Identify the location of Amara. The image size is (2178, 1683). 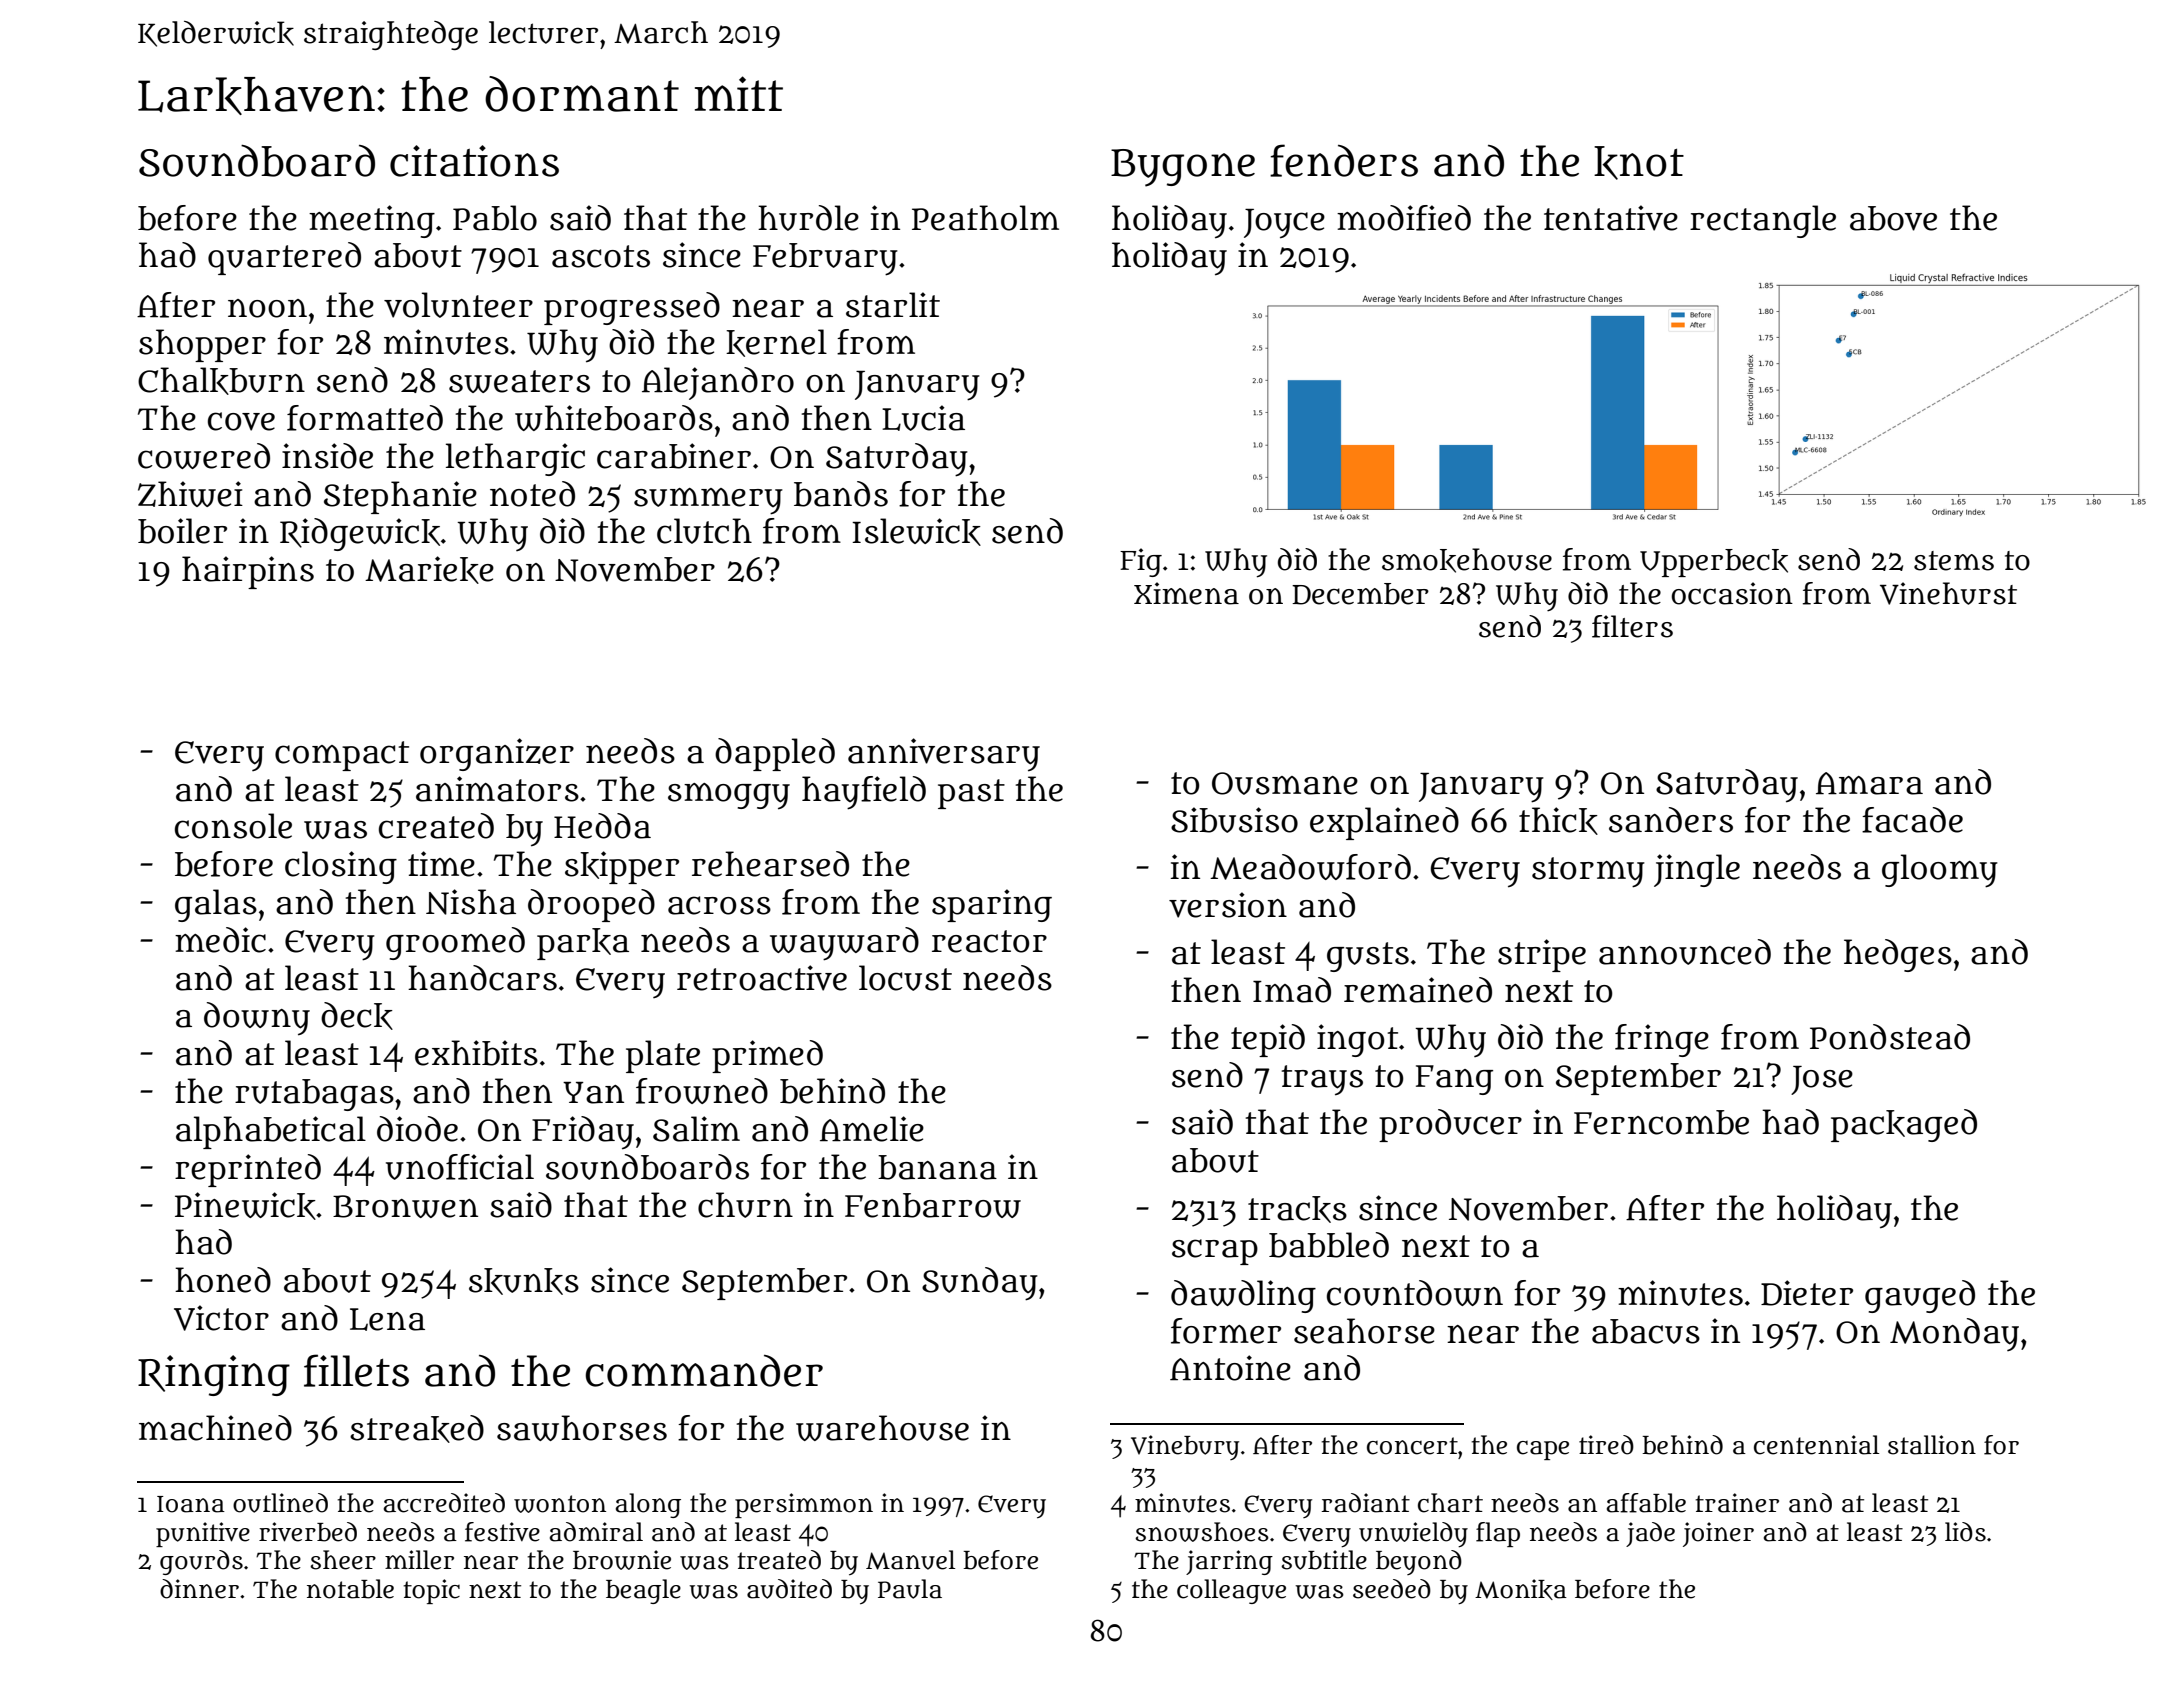
(1869, 783).
